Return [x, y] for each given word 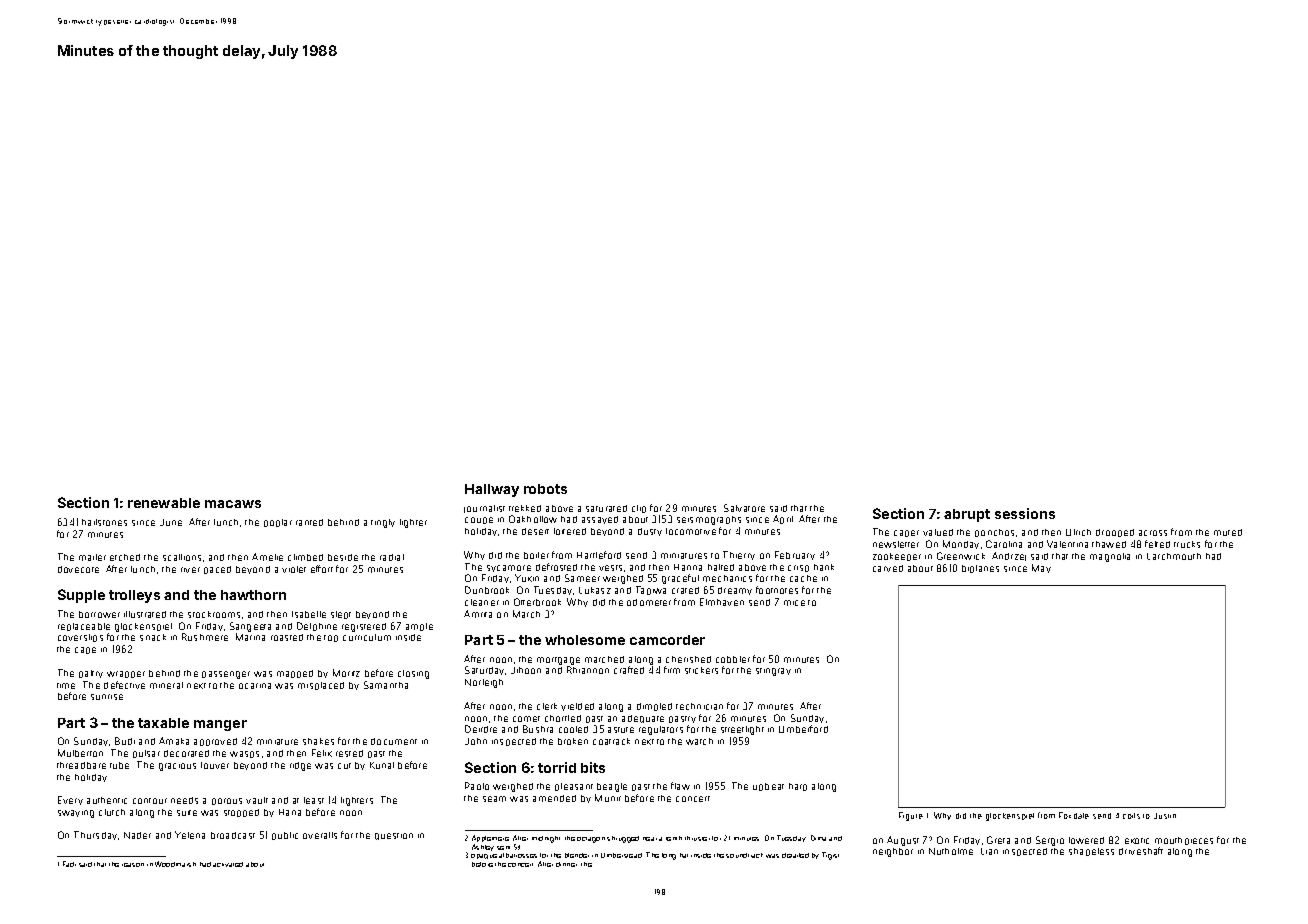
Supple [81, 596]
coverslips [80, 638]
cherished [688, 659]
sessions [1025, 513]
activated [228, 864]
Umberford [803, 729]
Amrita [478, 614]
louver [215, 765]
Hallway [492, 490]
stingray [773, 672]
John [476, 741]
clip [639, 509]
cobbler [733, 659]
